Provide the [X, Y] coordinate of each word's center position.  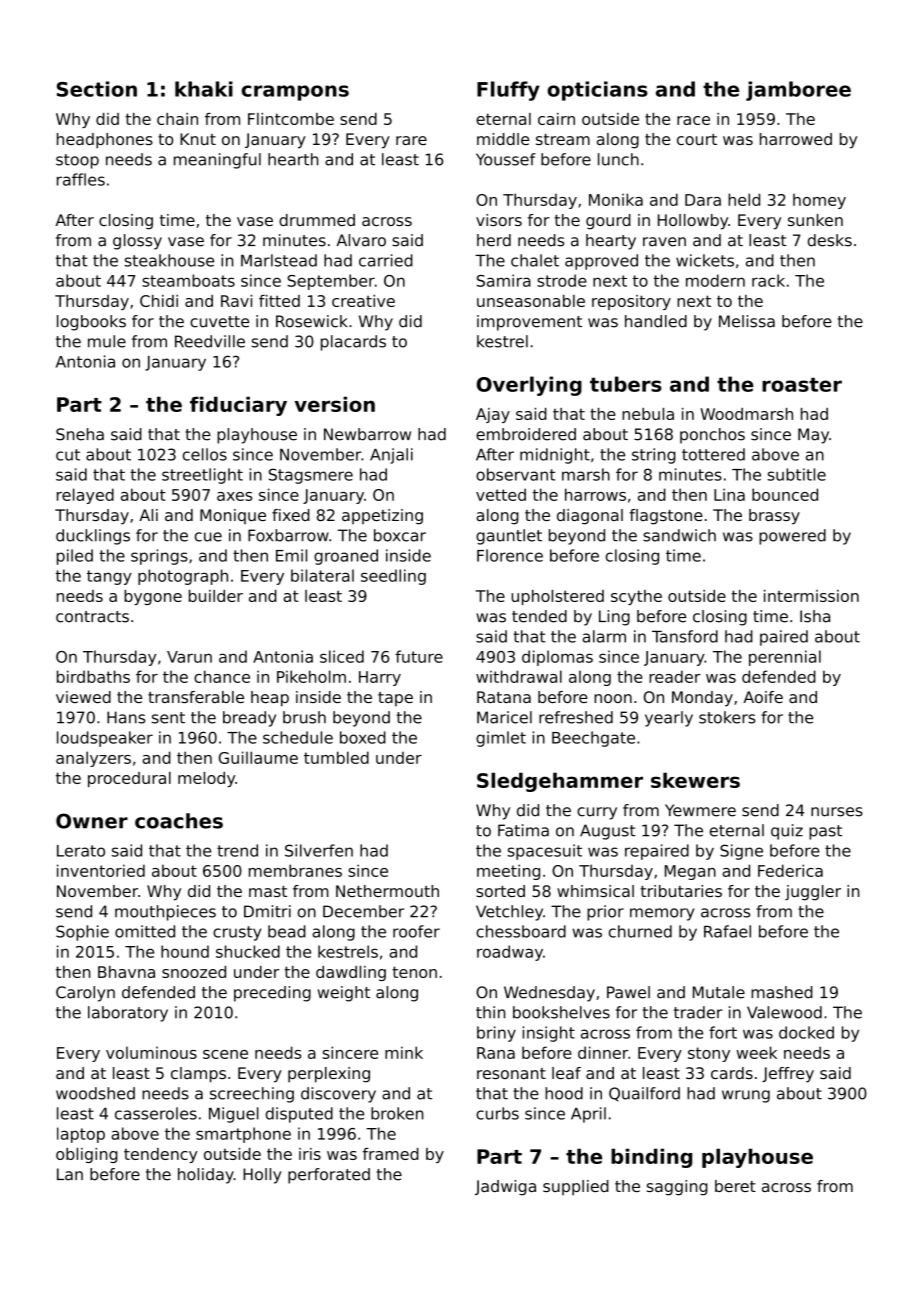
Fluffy [508, 91]
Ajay [493, 415]
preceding [272, 994]
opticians [597, 91]
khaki [204, 89]
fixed [291, 515]
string [654, 456]
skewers [695, 780]
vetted [501, 494]
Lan [70, 1174]
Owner [92, 821]
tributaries [681, 891]
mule [107, 341]
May [813, 436]
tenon [414, 972]
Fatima [523, 830]
